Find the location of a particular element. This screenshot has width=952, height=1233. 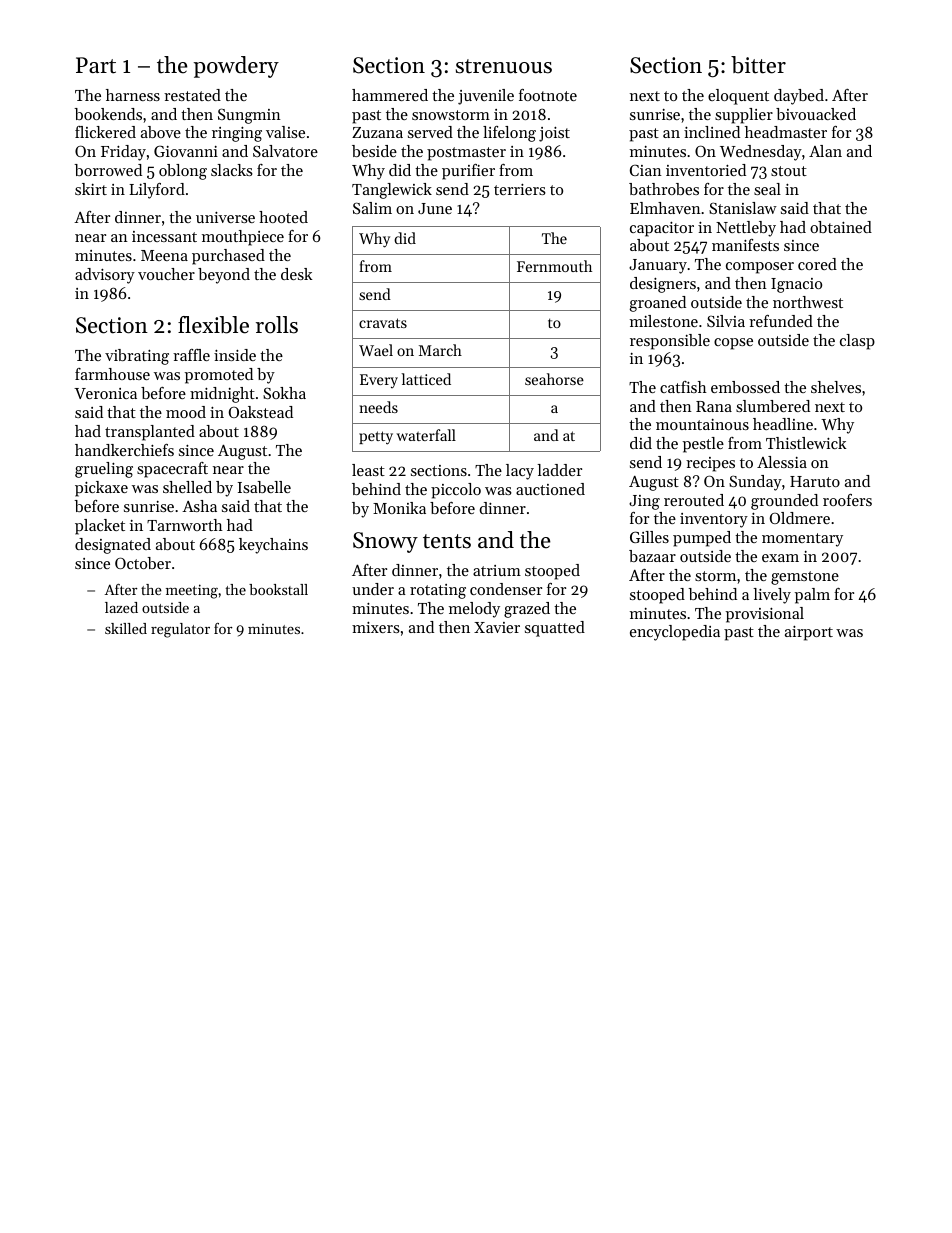

Jing is located at coordinates (644, 502).
